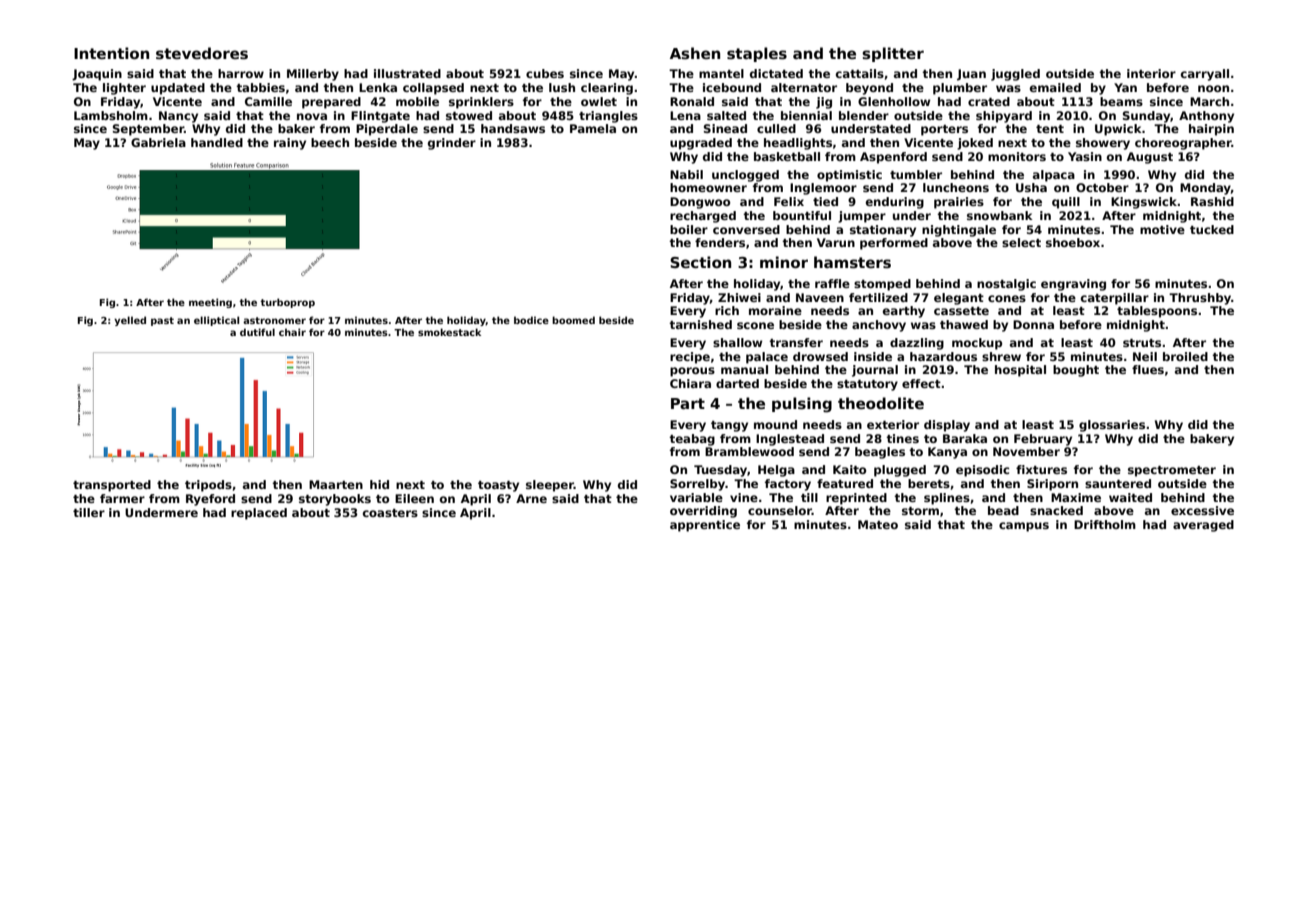 This document has width=1308, height=924. What do you see at coordinates (690, 358) in the document?
I see `recipe` at bounding box center [690, 358].
